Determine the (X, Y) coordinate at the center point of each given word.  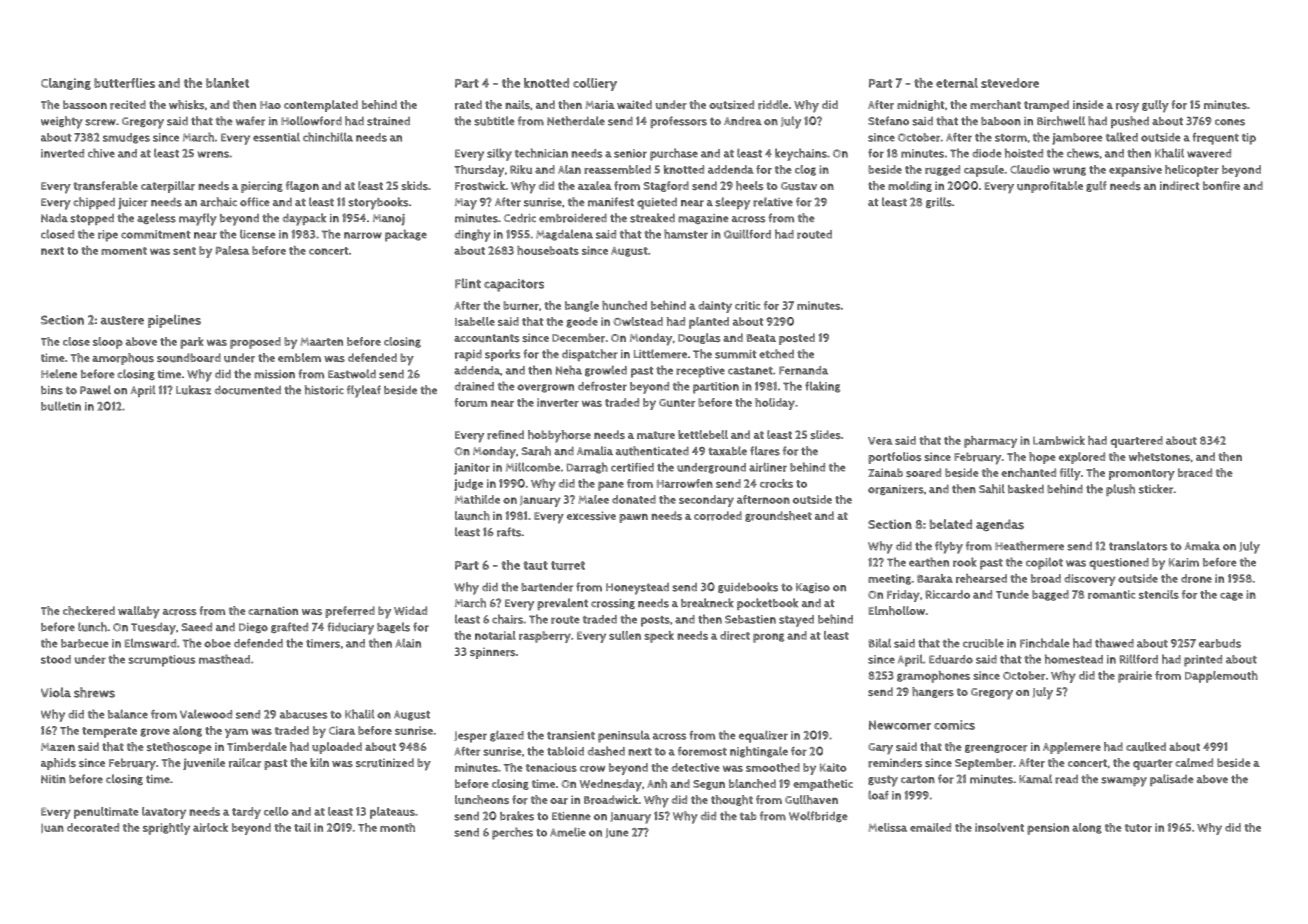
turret (568, 565)
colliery (595, 84)
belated (950, 524)
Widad (410, 610)
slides (825, 434)
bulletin (61, 406)
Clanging (66, 84)
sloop (108, 343)
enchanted (1028, 472)
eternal (957, 83)
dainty (715, 307)
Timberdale (257, 747)
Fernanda (803, 370)
